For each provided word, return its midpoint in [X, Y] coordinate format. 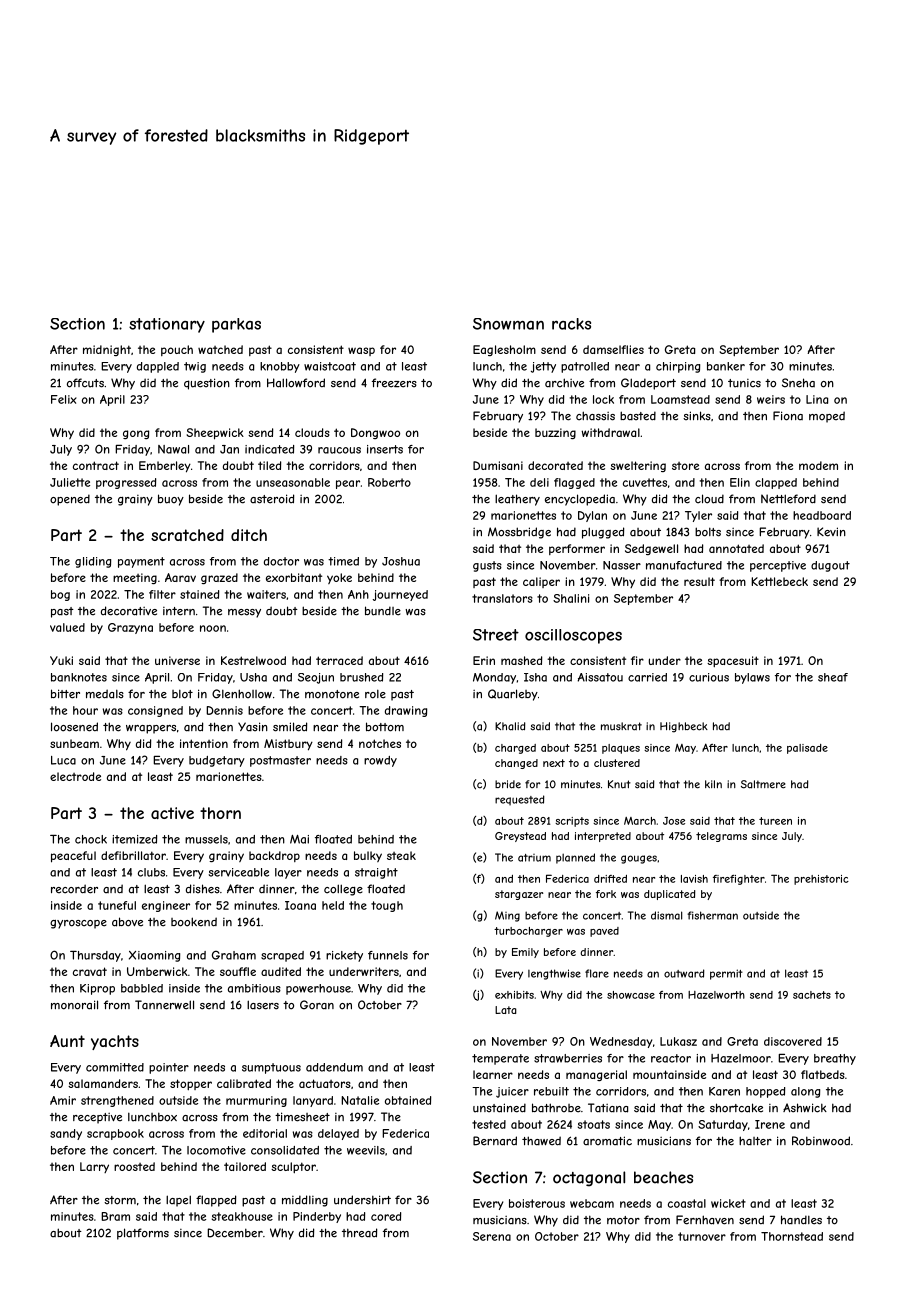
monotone [332, 694]
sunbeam [74, 743]
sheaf [833, 677]
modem [818, 465]
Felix [64, 399]
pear [348, 484]
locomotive [216, 1150]
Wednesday [621, 1042]
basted [638, 416]
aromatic [607, 1141]
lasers [263, 1005]
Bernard [495, 1141]
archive [564, 383]
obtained [408, 1100]
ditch [249, 535]
